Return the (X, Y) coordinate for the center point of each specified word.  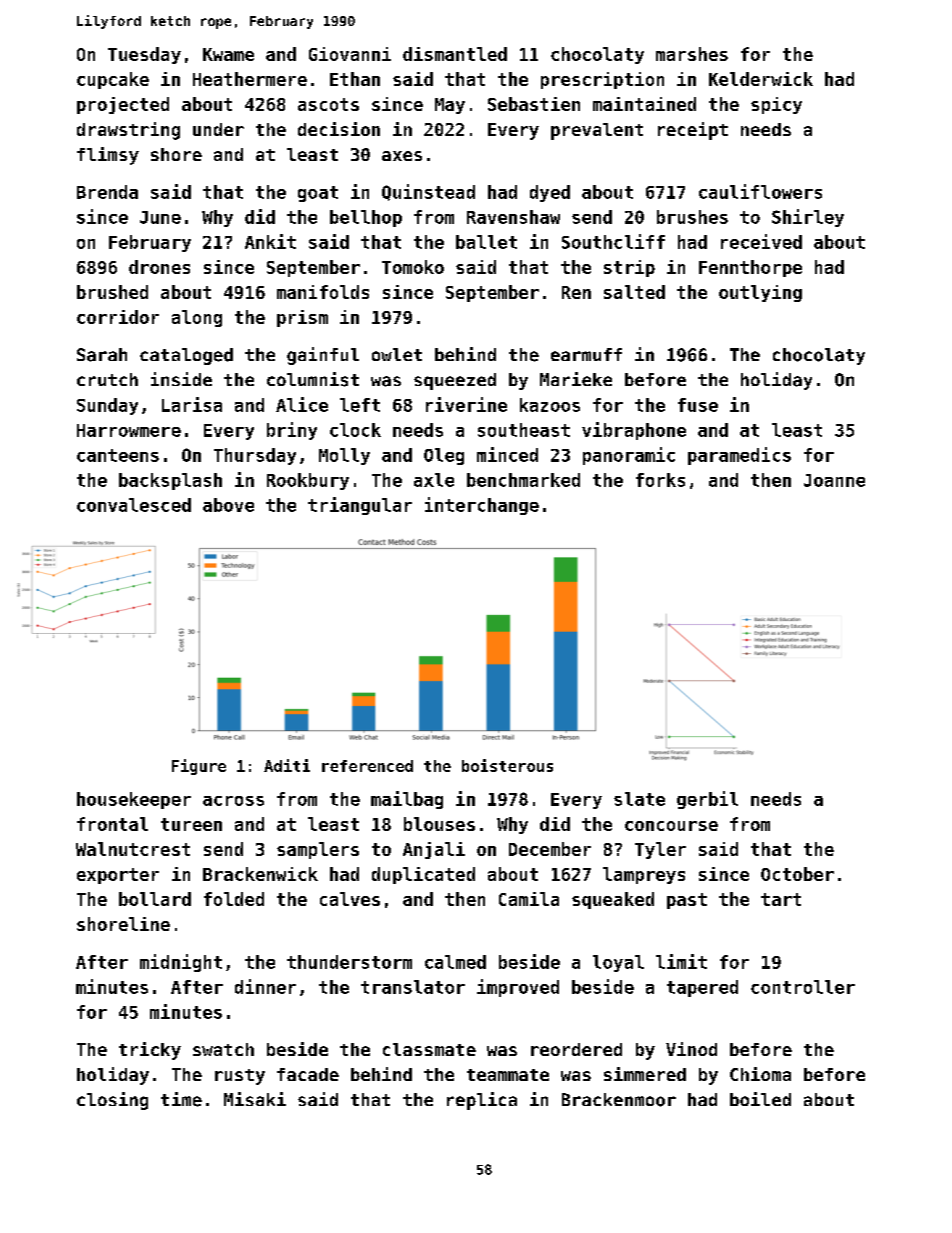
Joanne (834, 480)
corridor (118, 317)
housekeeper (134, 800)
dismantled (455, 54)
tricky (150, 1051)
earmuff (586, 354)
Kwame (228, 54)
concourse (671, 826)
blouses (439, 824)
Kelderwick (761, 79)
